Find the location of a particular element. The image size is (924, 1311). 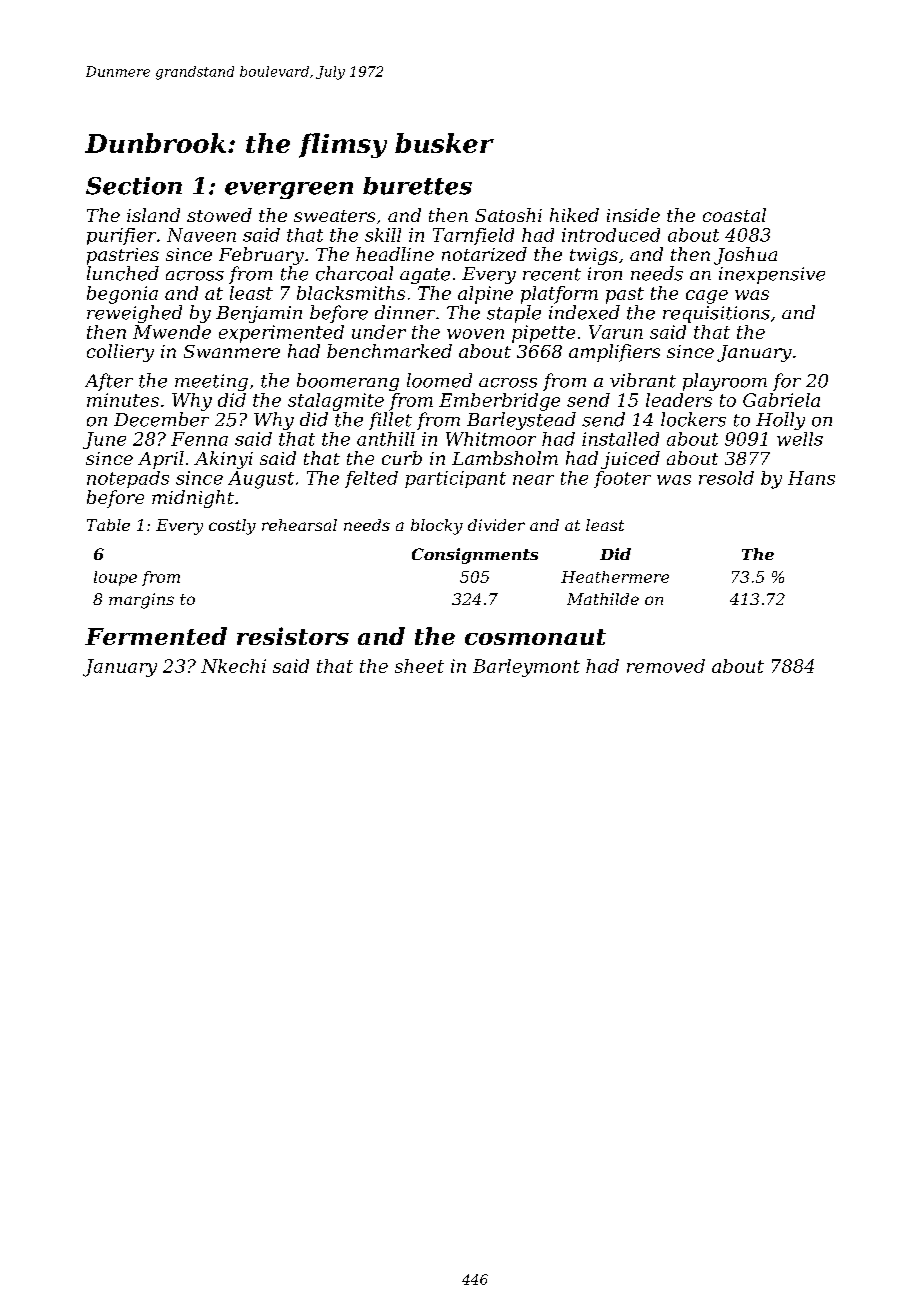

Emberbridge is located at coordinates (499, 402).
